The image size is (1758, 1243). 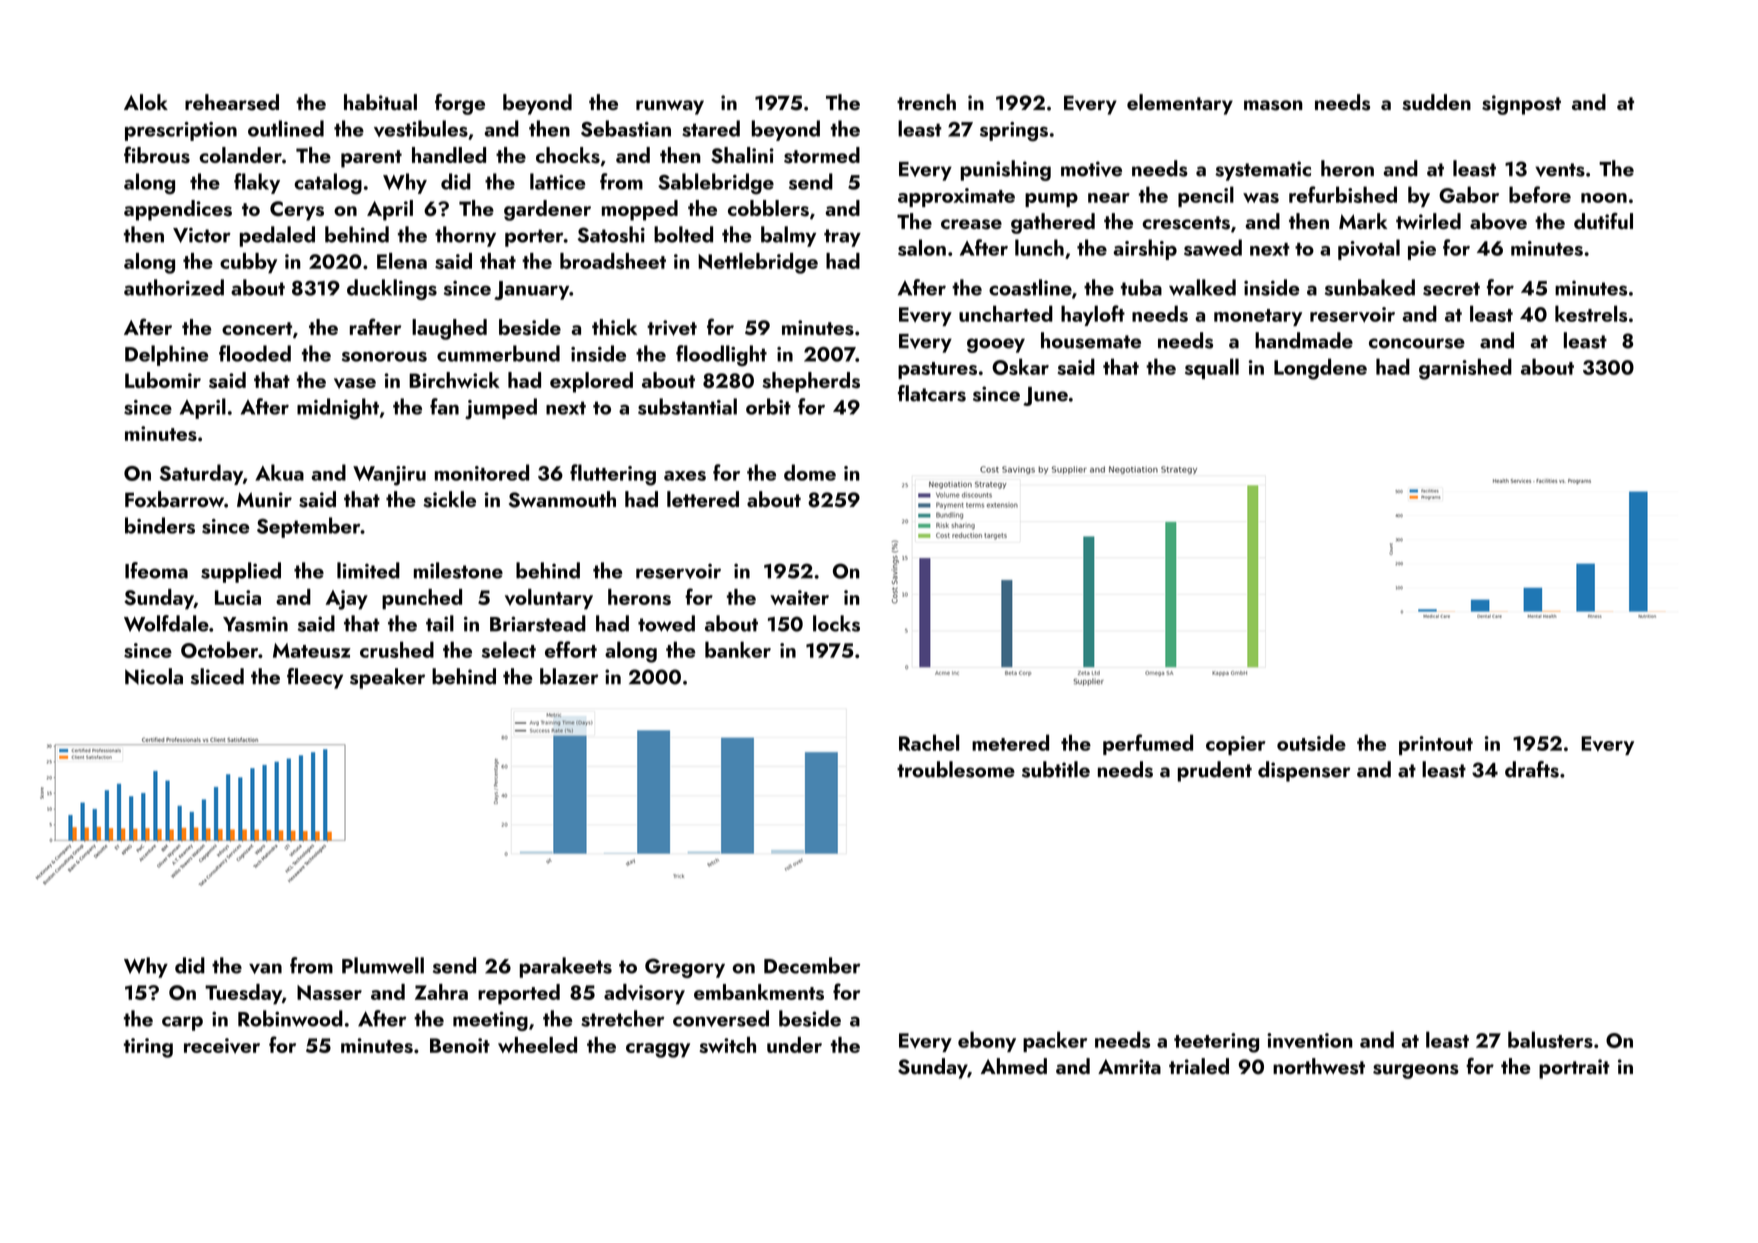 What do you see at coordinates (929, 742) in the screenshot?
I see `Rachel` at bounding box center [929, 742].
